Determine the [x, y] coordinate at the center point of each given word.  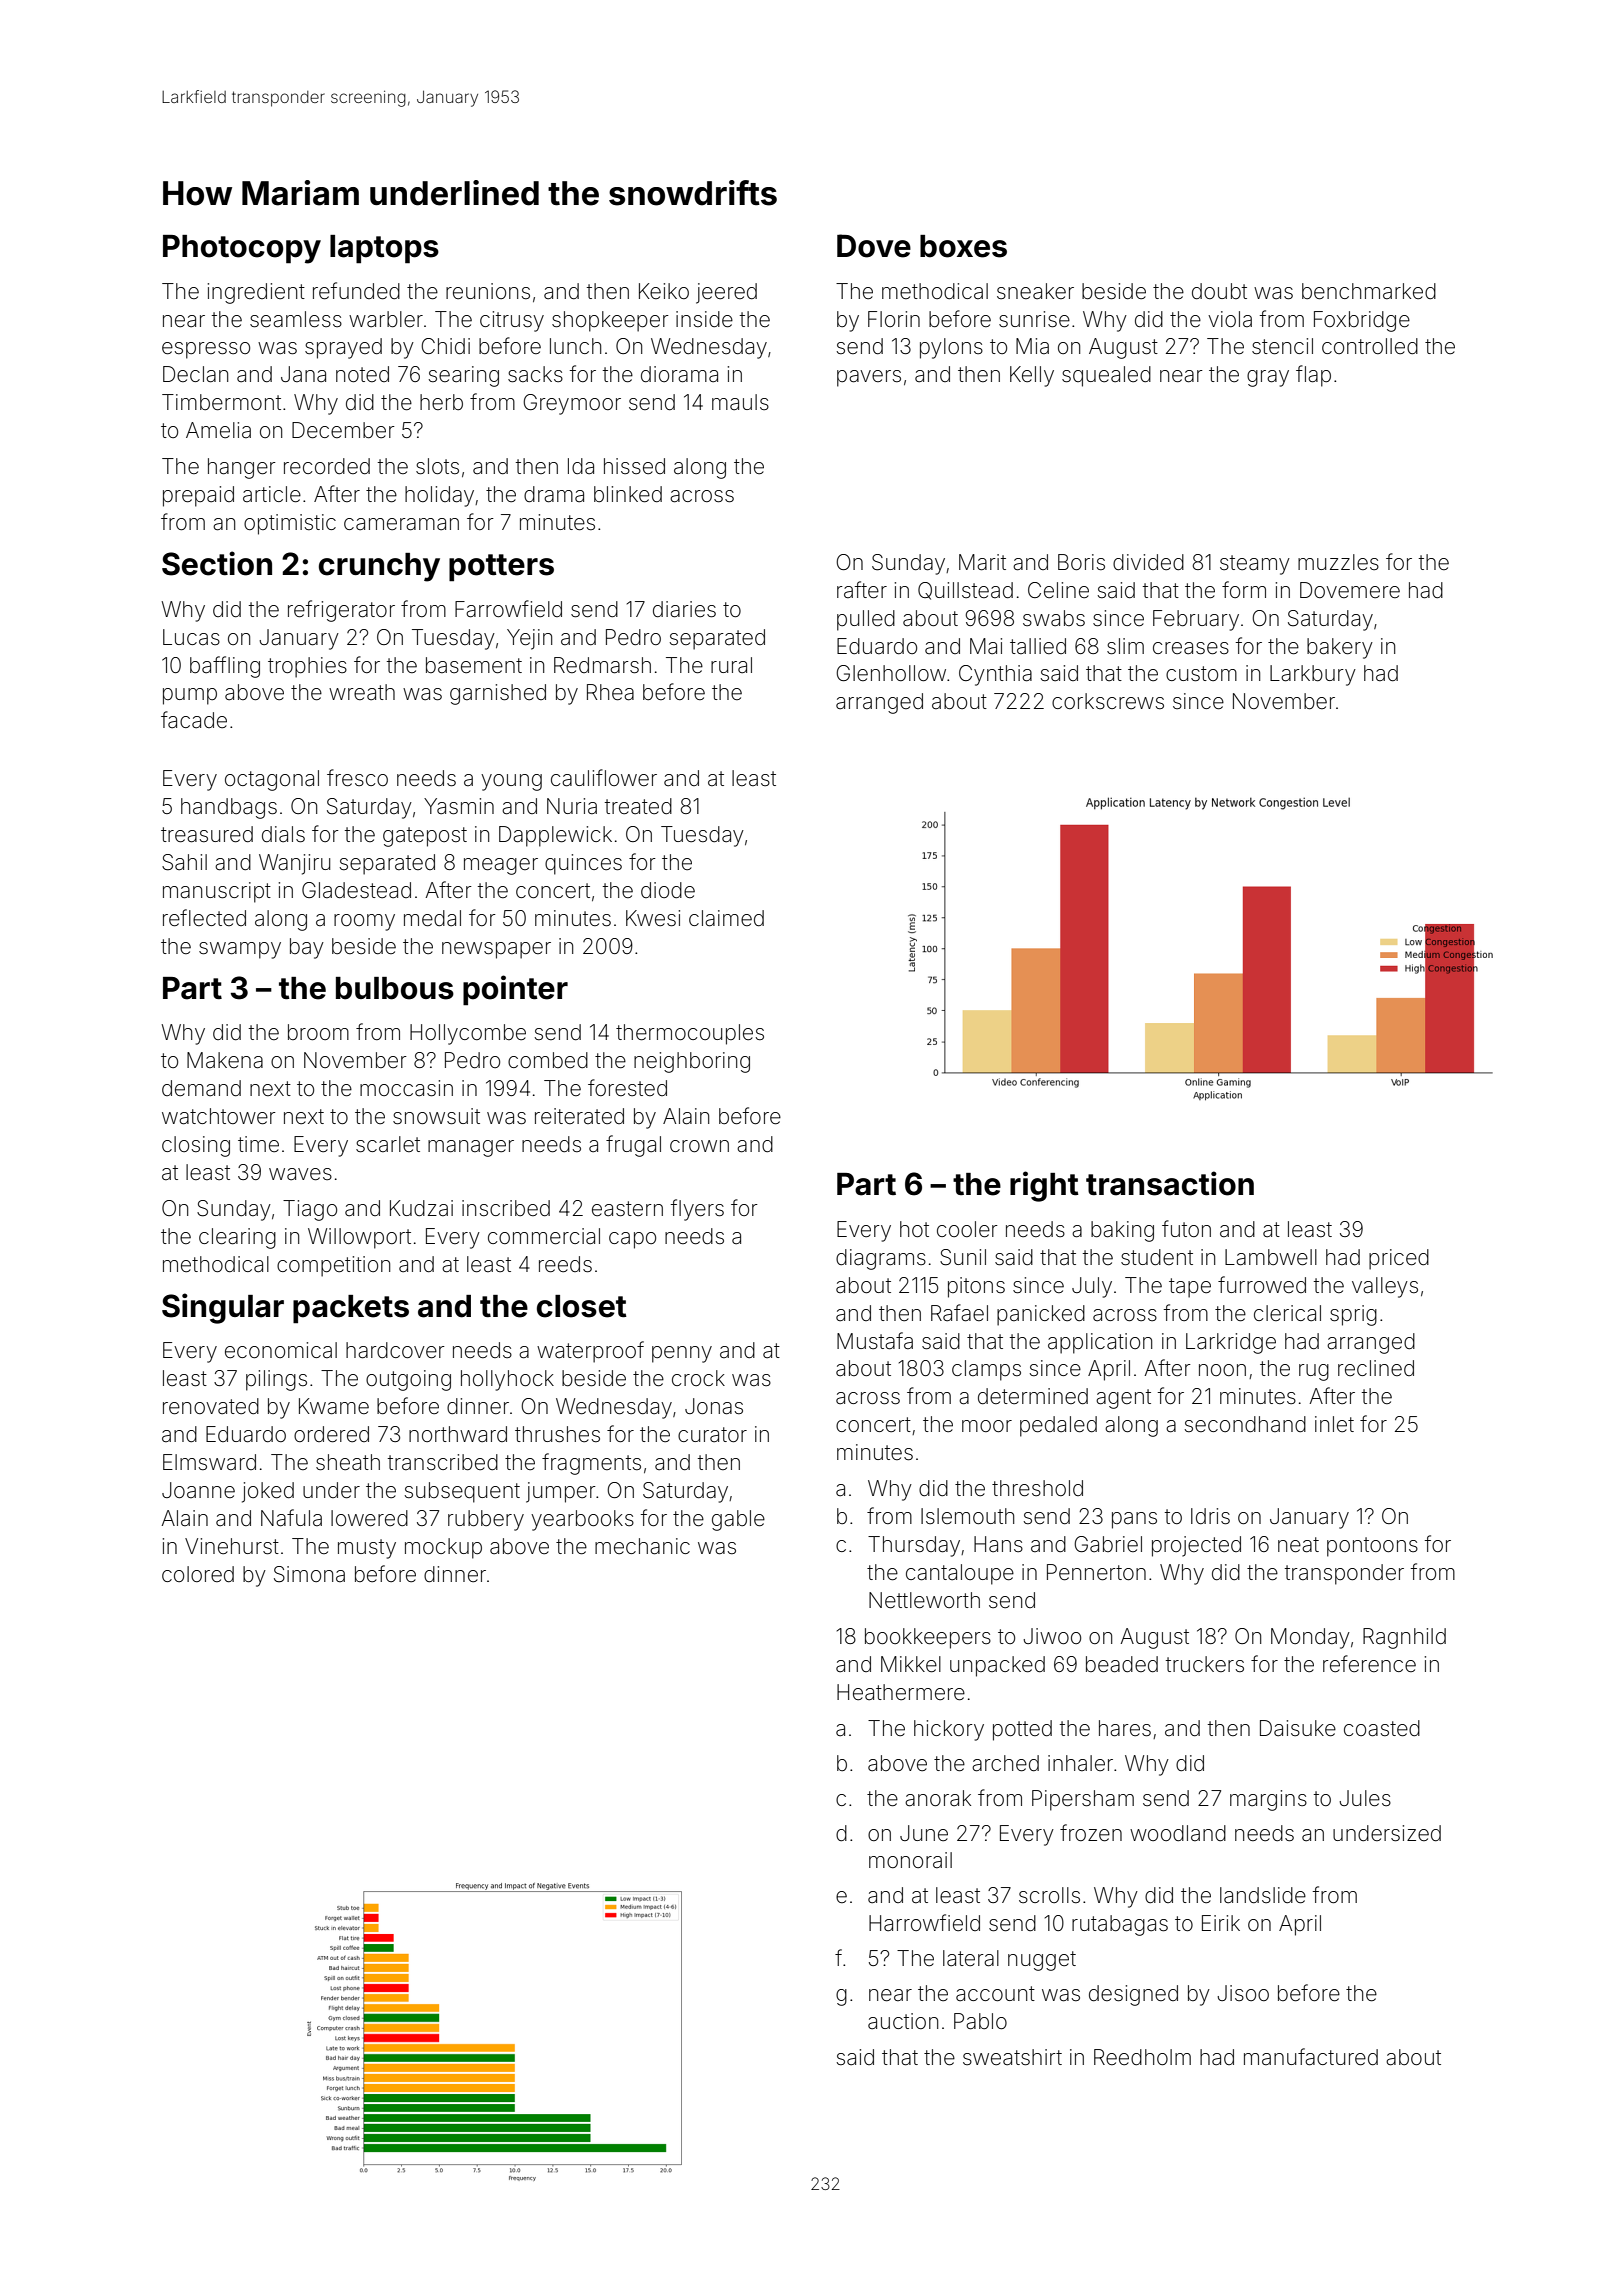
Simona [309, 1574]
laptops [384, 249]
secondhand [1245, 1424]
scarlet [388, 1144]
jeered [726, 293]
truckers [1205, 1664]
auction [903, 2021]
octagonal [272, 780]
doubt [1219, 291]
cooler [967, 1229]
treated [638, 806]
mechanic [642, 1546]
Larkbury [1313, 675]
